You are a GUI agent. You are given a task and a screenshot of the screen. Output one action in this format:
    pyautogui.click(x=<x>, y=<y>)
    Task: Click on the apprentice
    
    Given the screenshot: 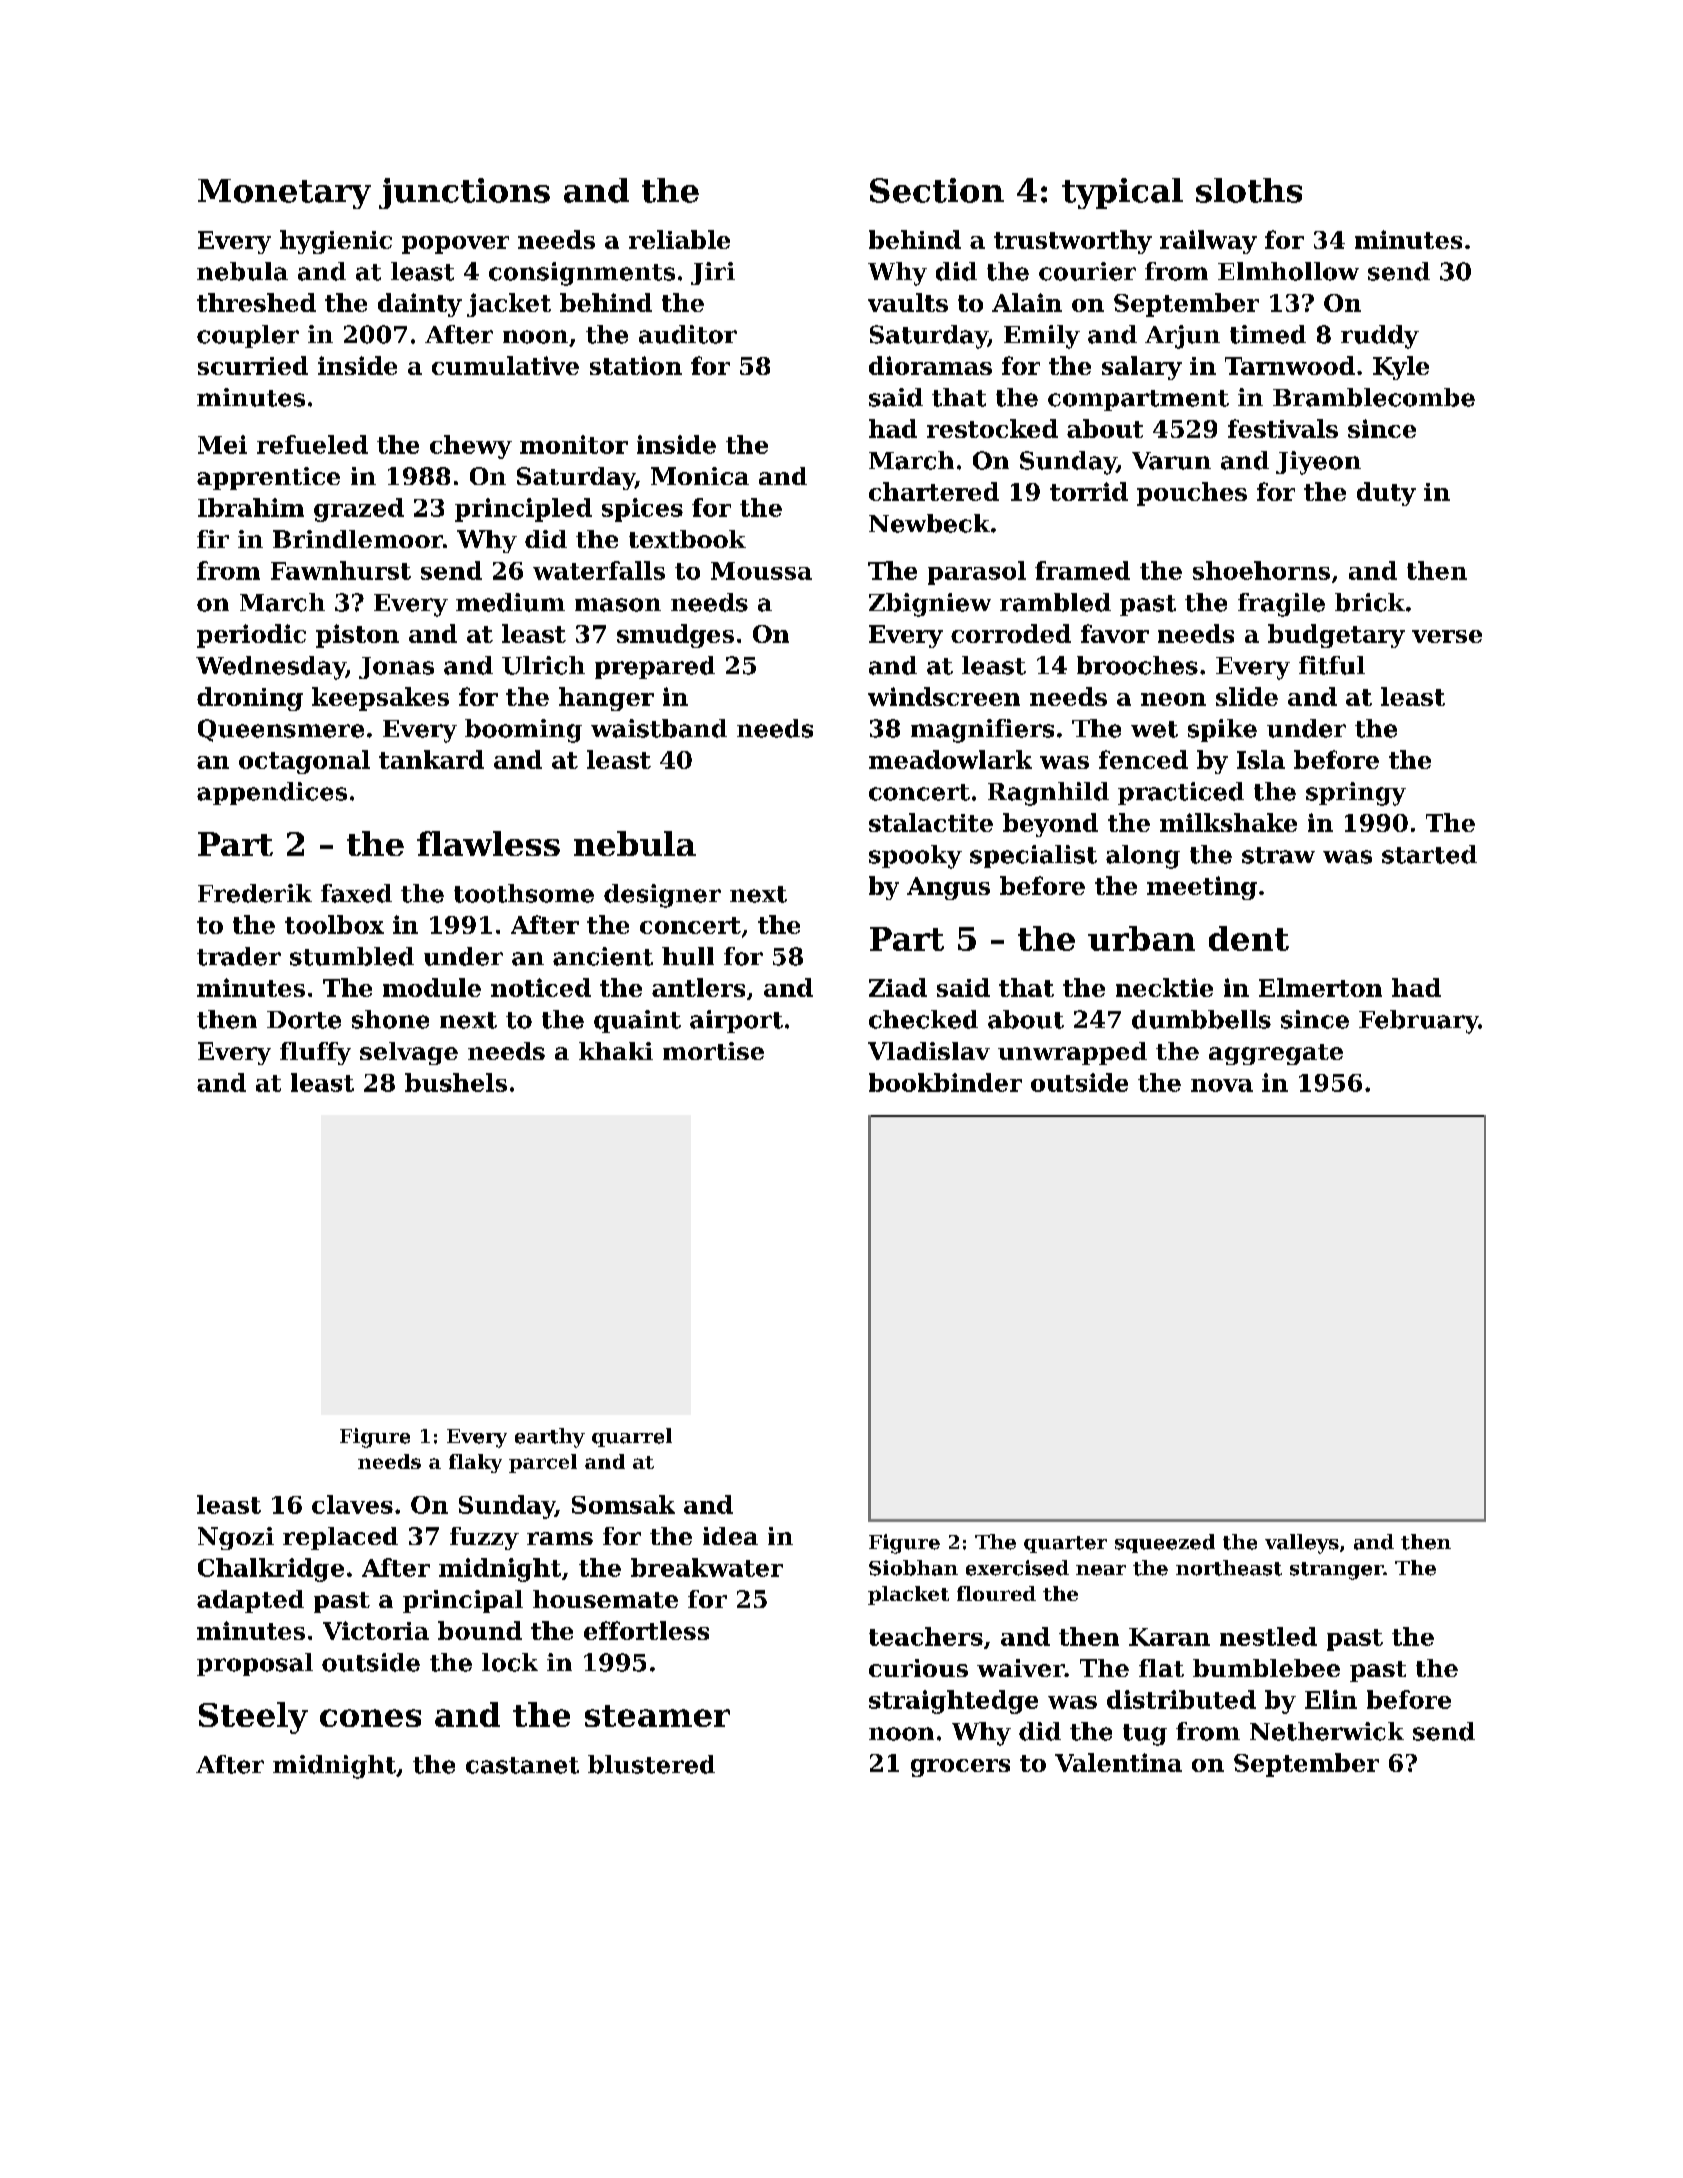 What is the action you would take?
    pyautogui.click(x=268, y=478)
